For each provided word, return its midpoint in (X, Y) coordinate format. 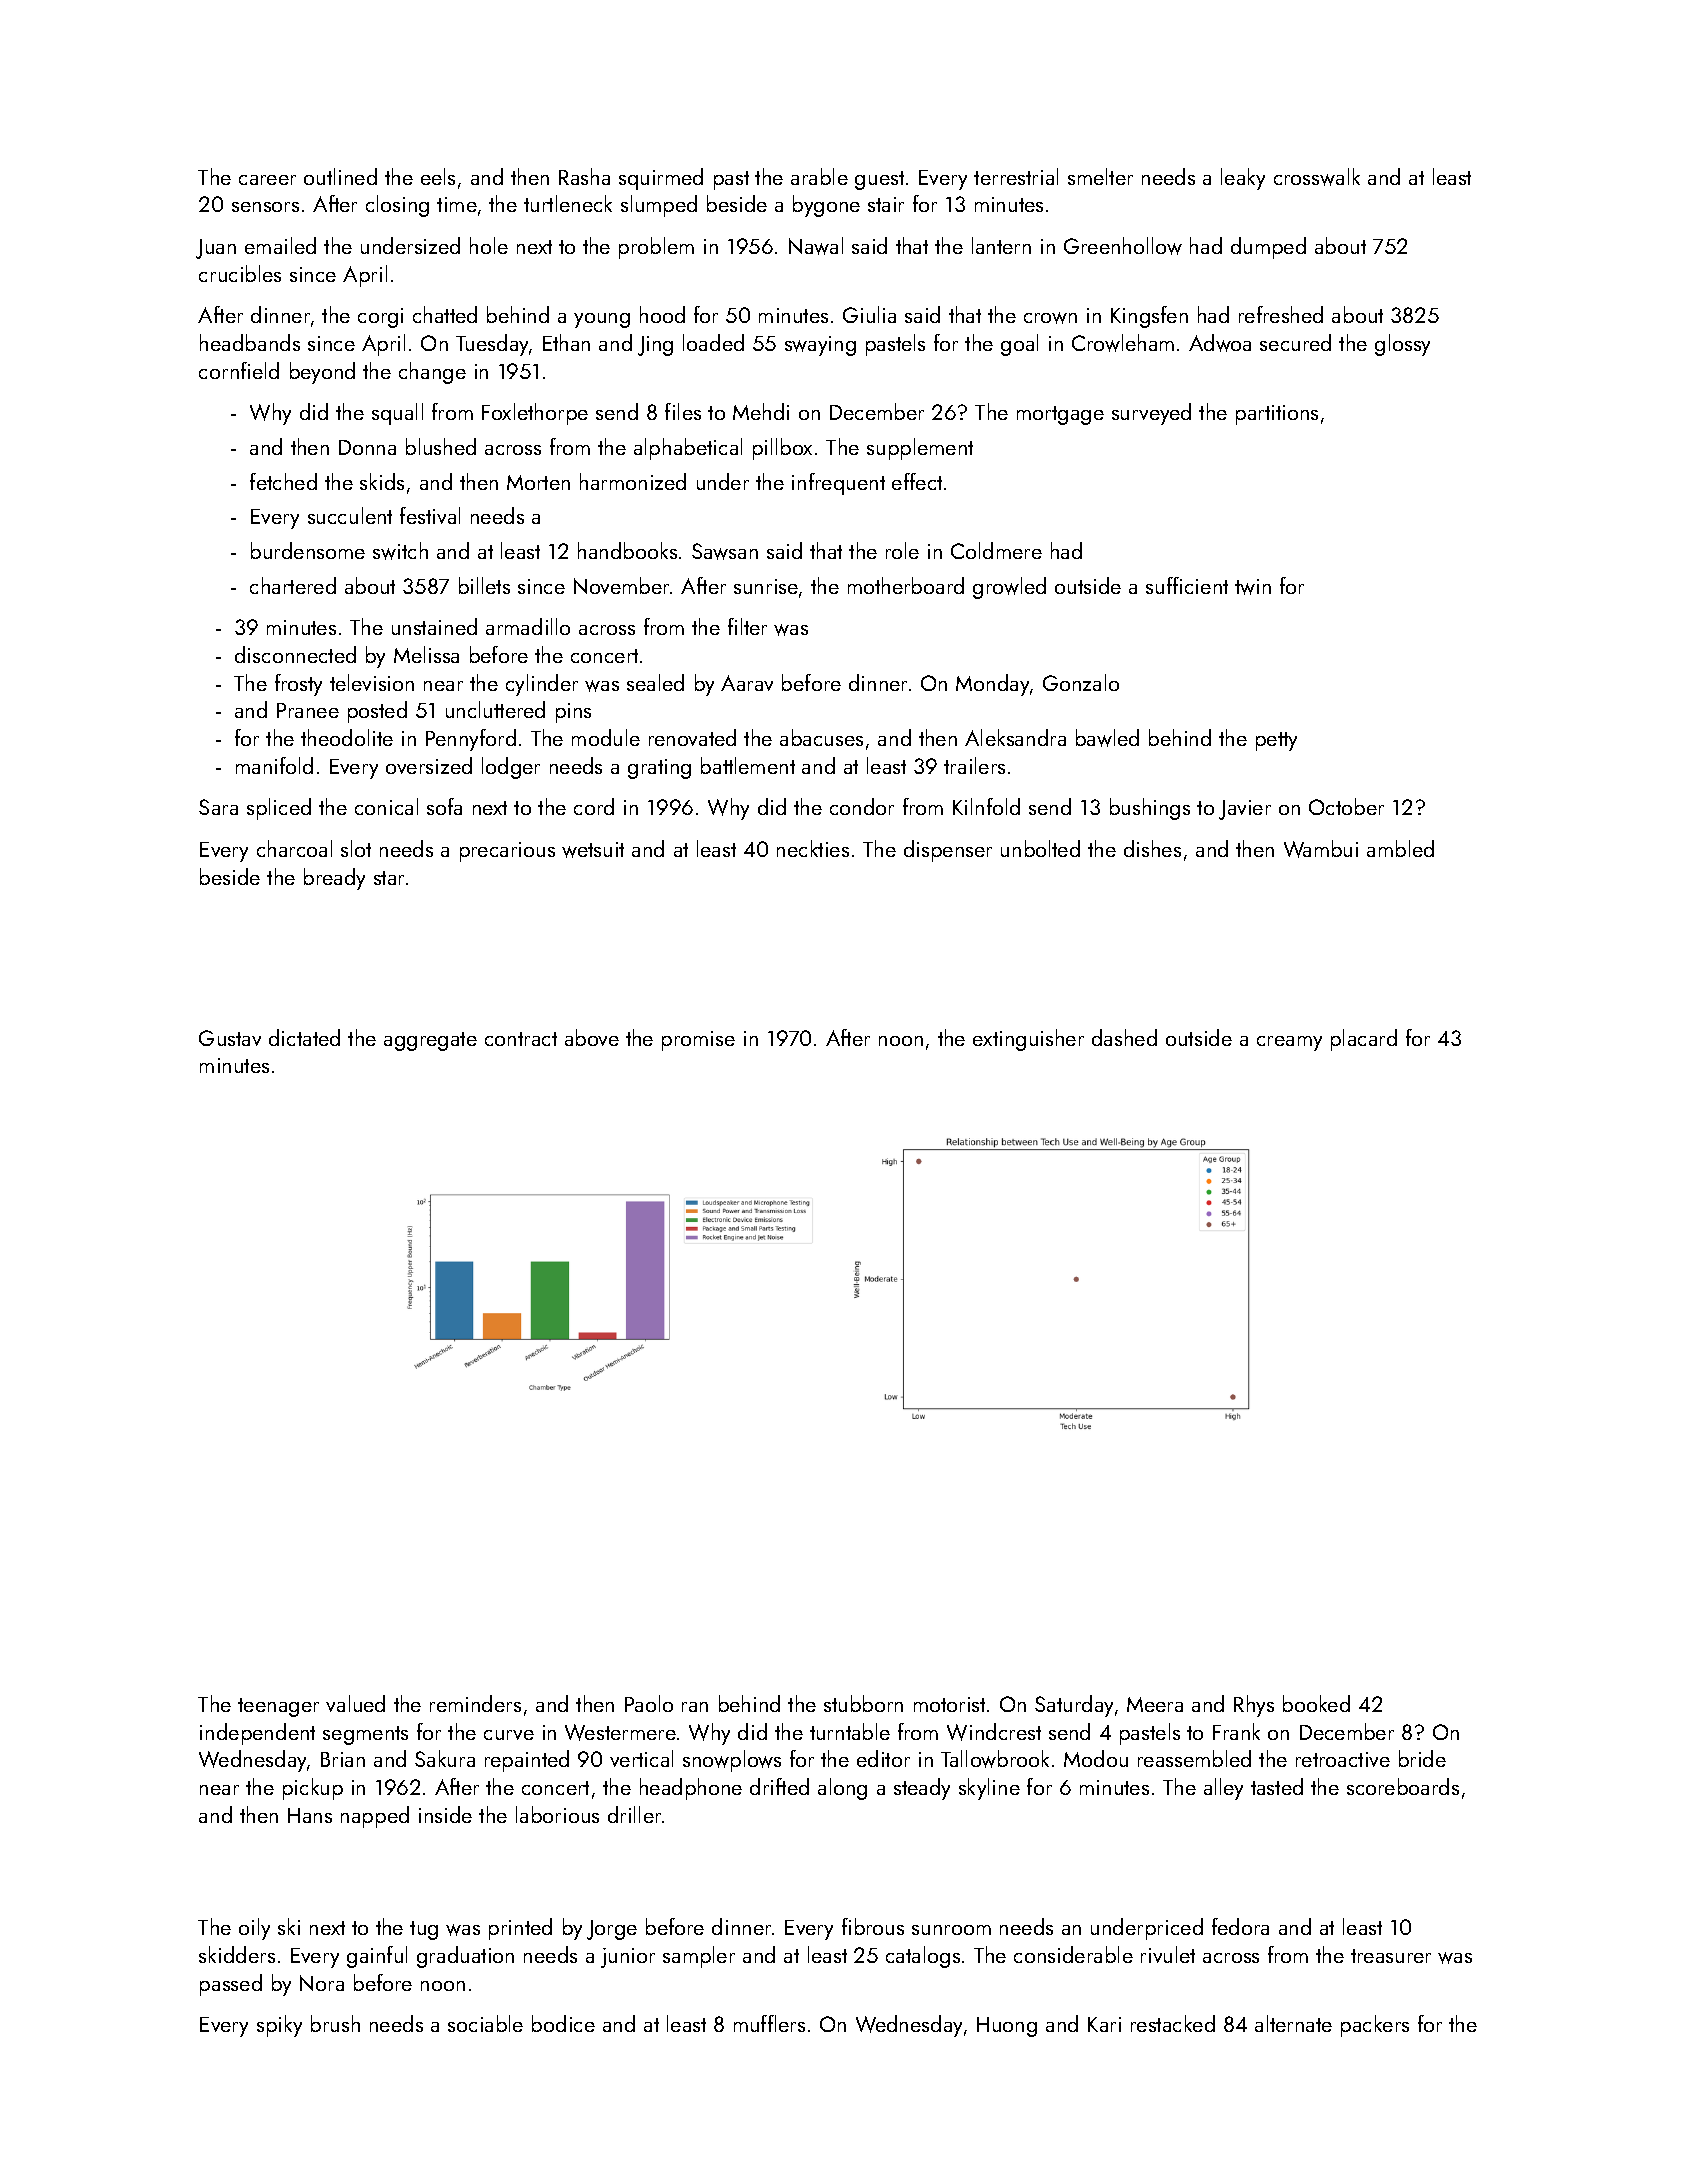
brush (335, 2023)
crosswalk (1317, 177)
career (267, 180)
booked (1316, 1703)
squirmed (661, 179)
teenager (278, 1707)
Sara (218, 807)
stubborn (863, 1703)
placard (1364, 1040)
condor (862, 806)
